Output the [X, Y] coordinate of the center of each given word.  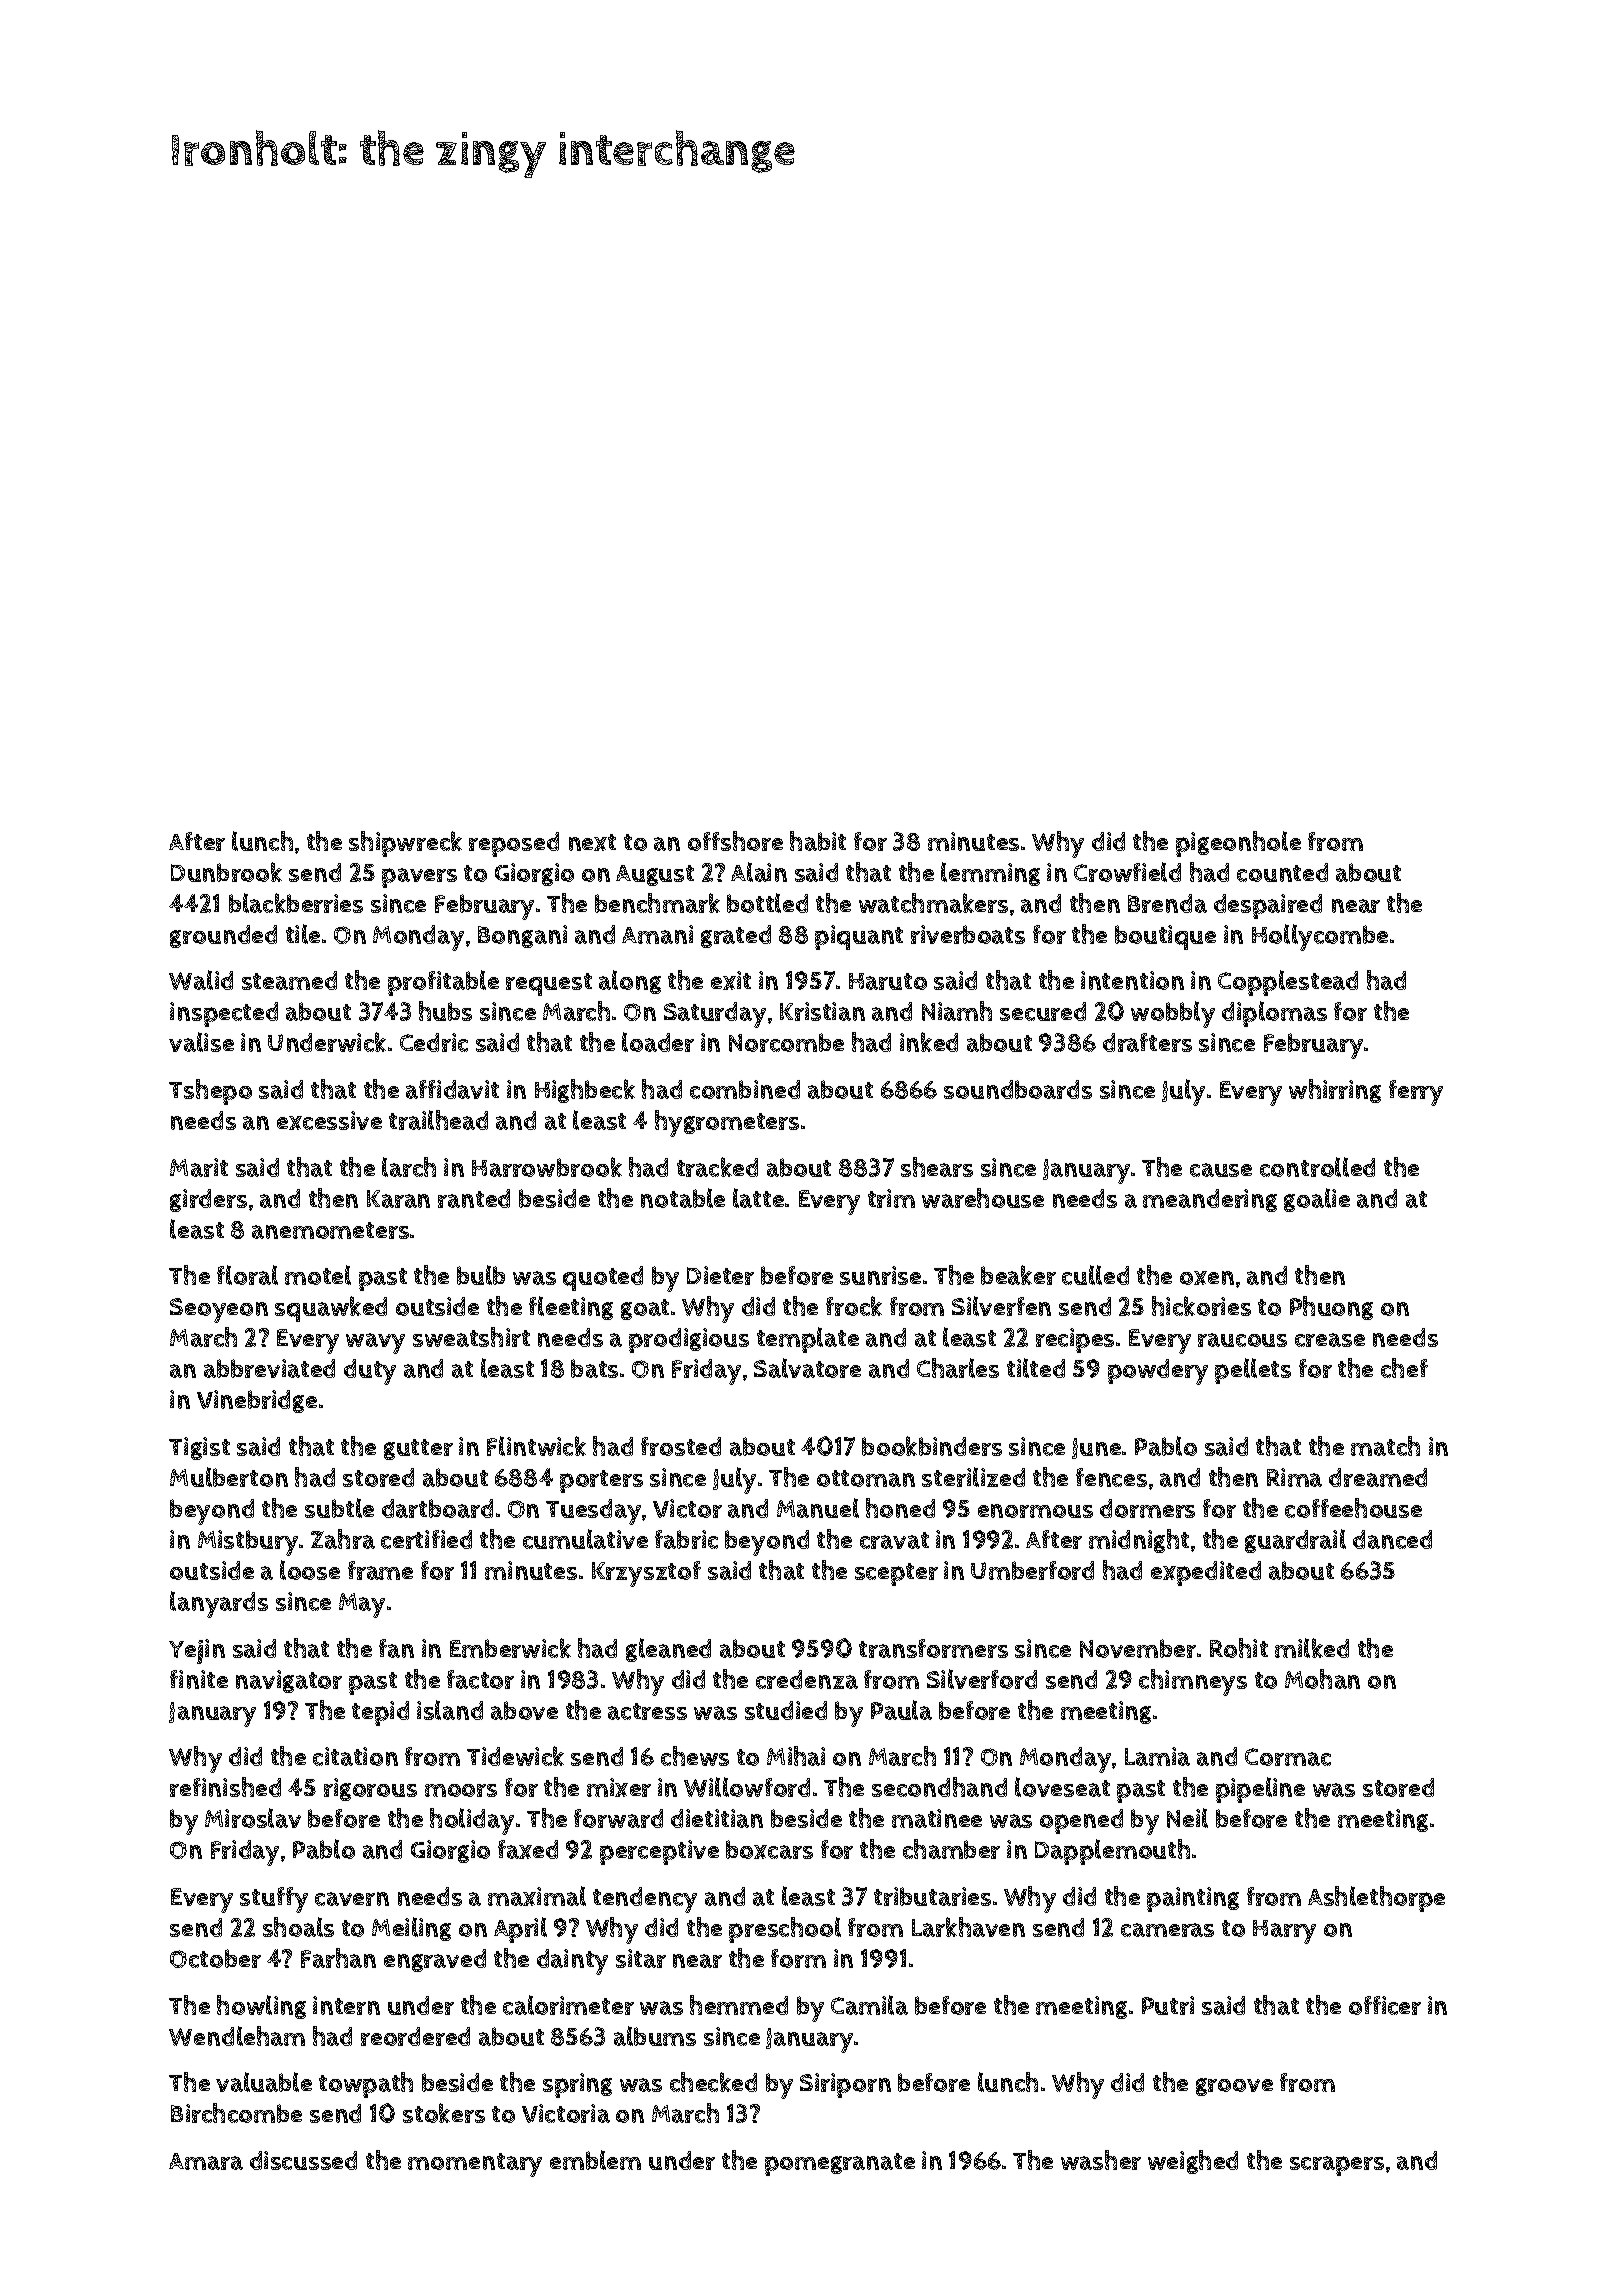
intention [1132, 980]
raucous [1242, 1340]
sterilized [973, 1477]
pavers [419, 878]
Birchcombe [236, 2113]
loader [658, 1042]
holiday [472, 1821]
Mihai [796, 1756]
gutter [418, 1449]
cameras [1167, 1930]
